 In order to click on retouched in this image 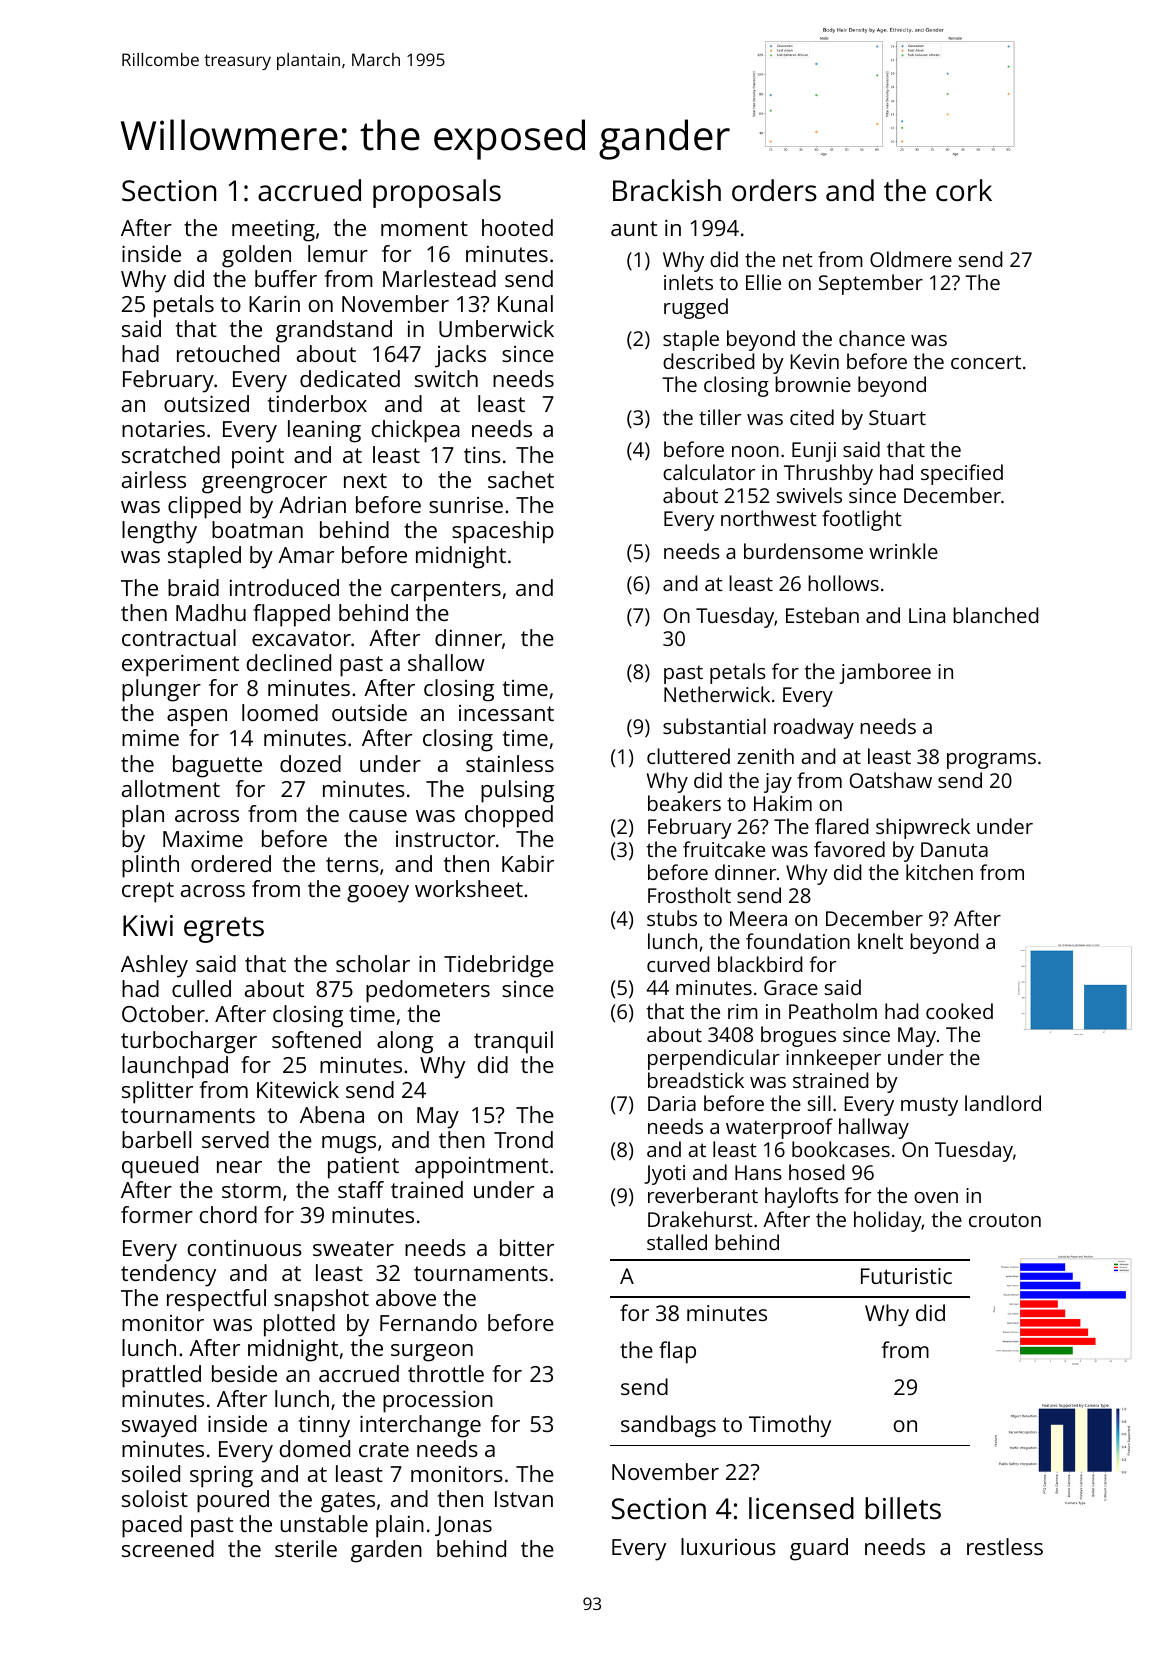, I will do `click(228, 353)`.
